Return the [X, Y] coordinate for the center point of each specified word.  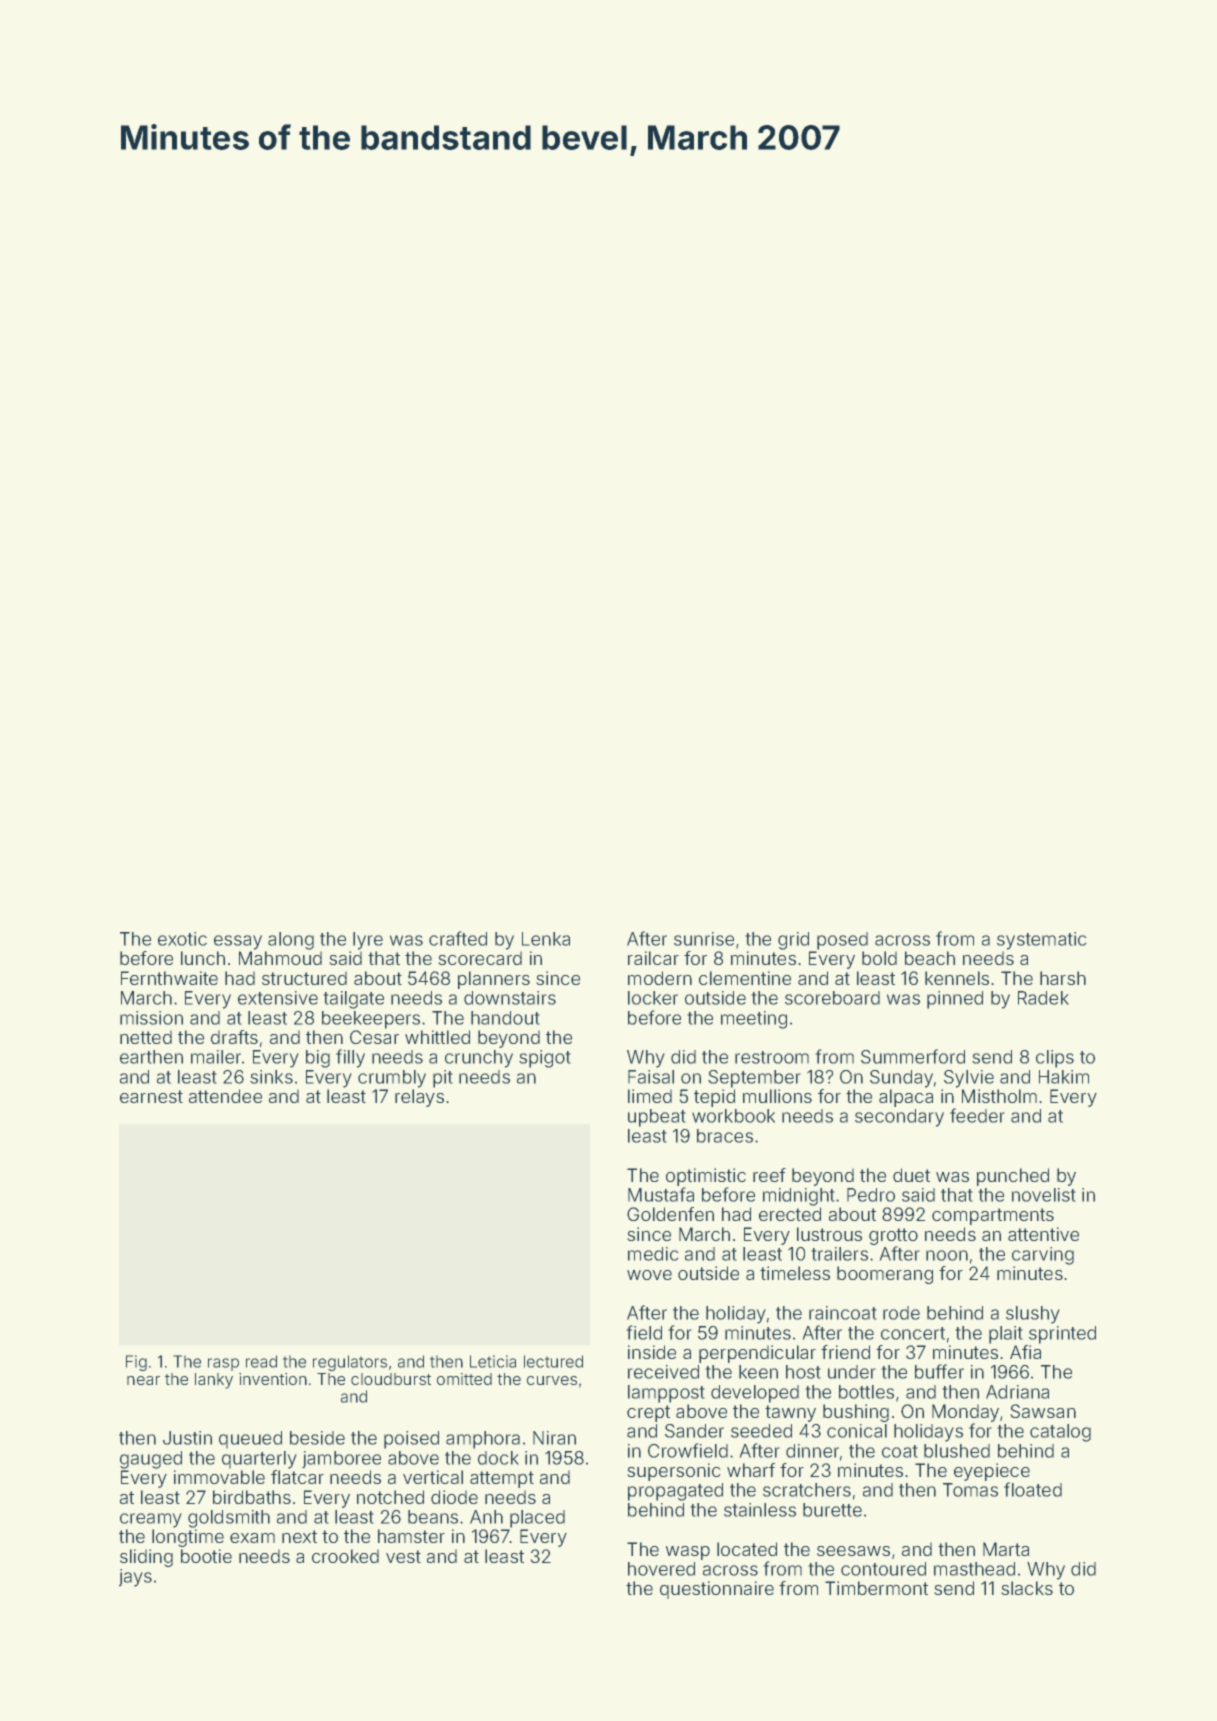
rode [901, 1313]
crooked [345, 1556]
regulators [350, 1363]
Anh [486, 1517]
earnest [151, 1096]
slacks [1027, 1588]
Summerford [913, 1056]
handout [505, 1018]
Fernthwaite [169, 978]
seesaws [853, 1551]
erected [790, 1214]
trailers [839, 1254]
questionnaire [717, 1590]
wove [649, 1275]
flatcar [297, 1477]
